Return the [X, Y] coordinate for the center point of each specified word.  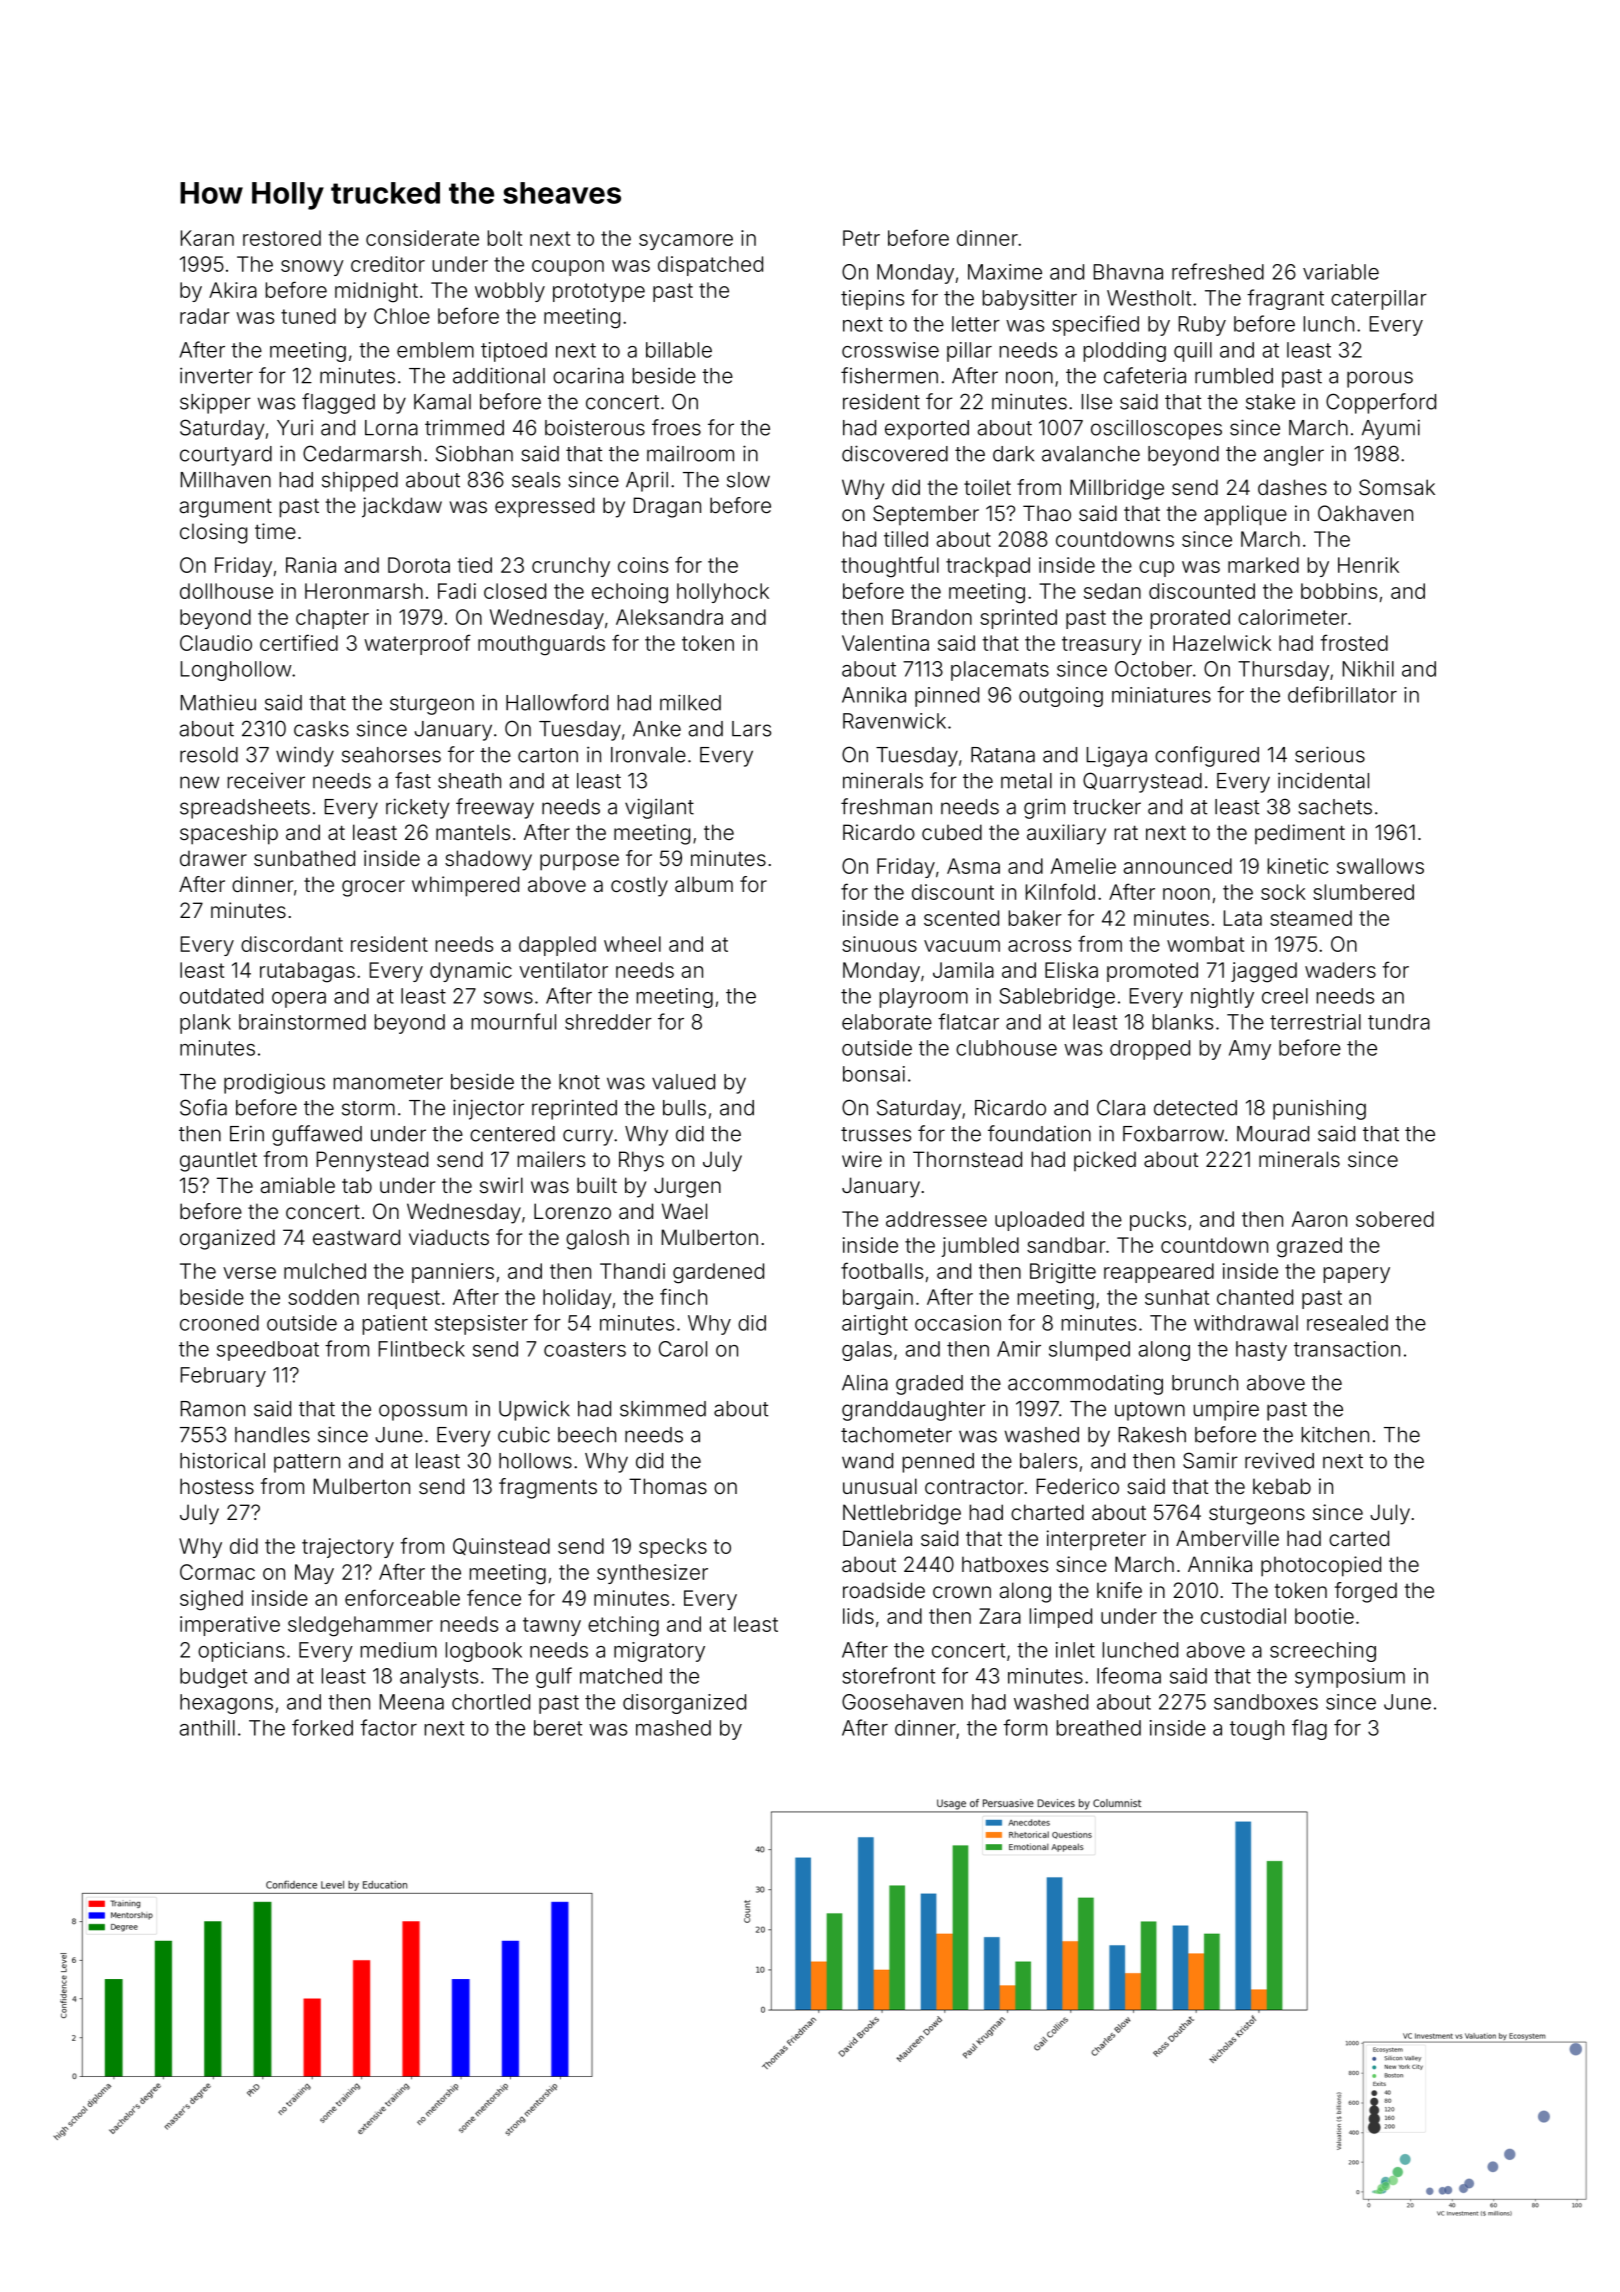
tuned [308, 316]
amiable [298, 1185]
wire [862, 1159]
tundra [1399, 1022]
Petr [861, 238]
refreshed [1218, 271]
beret [558, 1728]
